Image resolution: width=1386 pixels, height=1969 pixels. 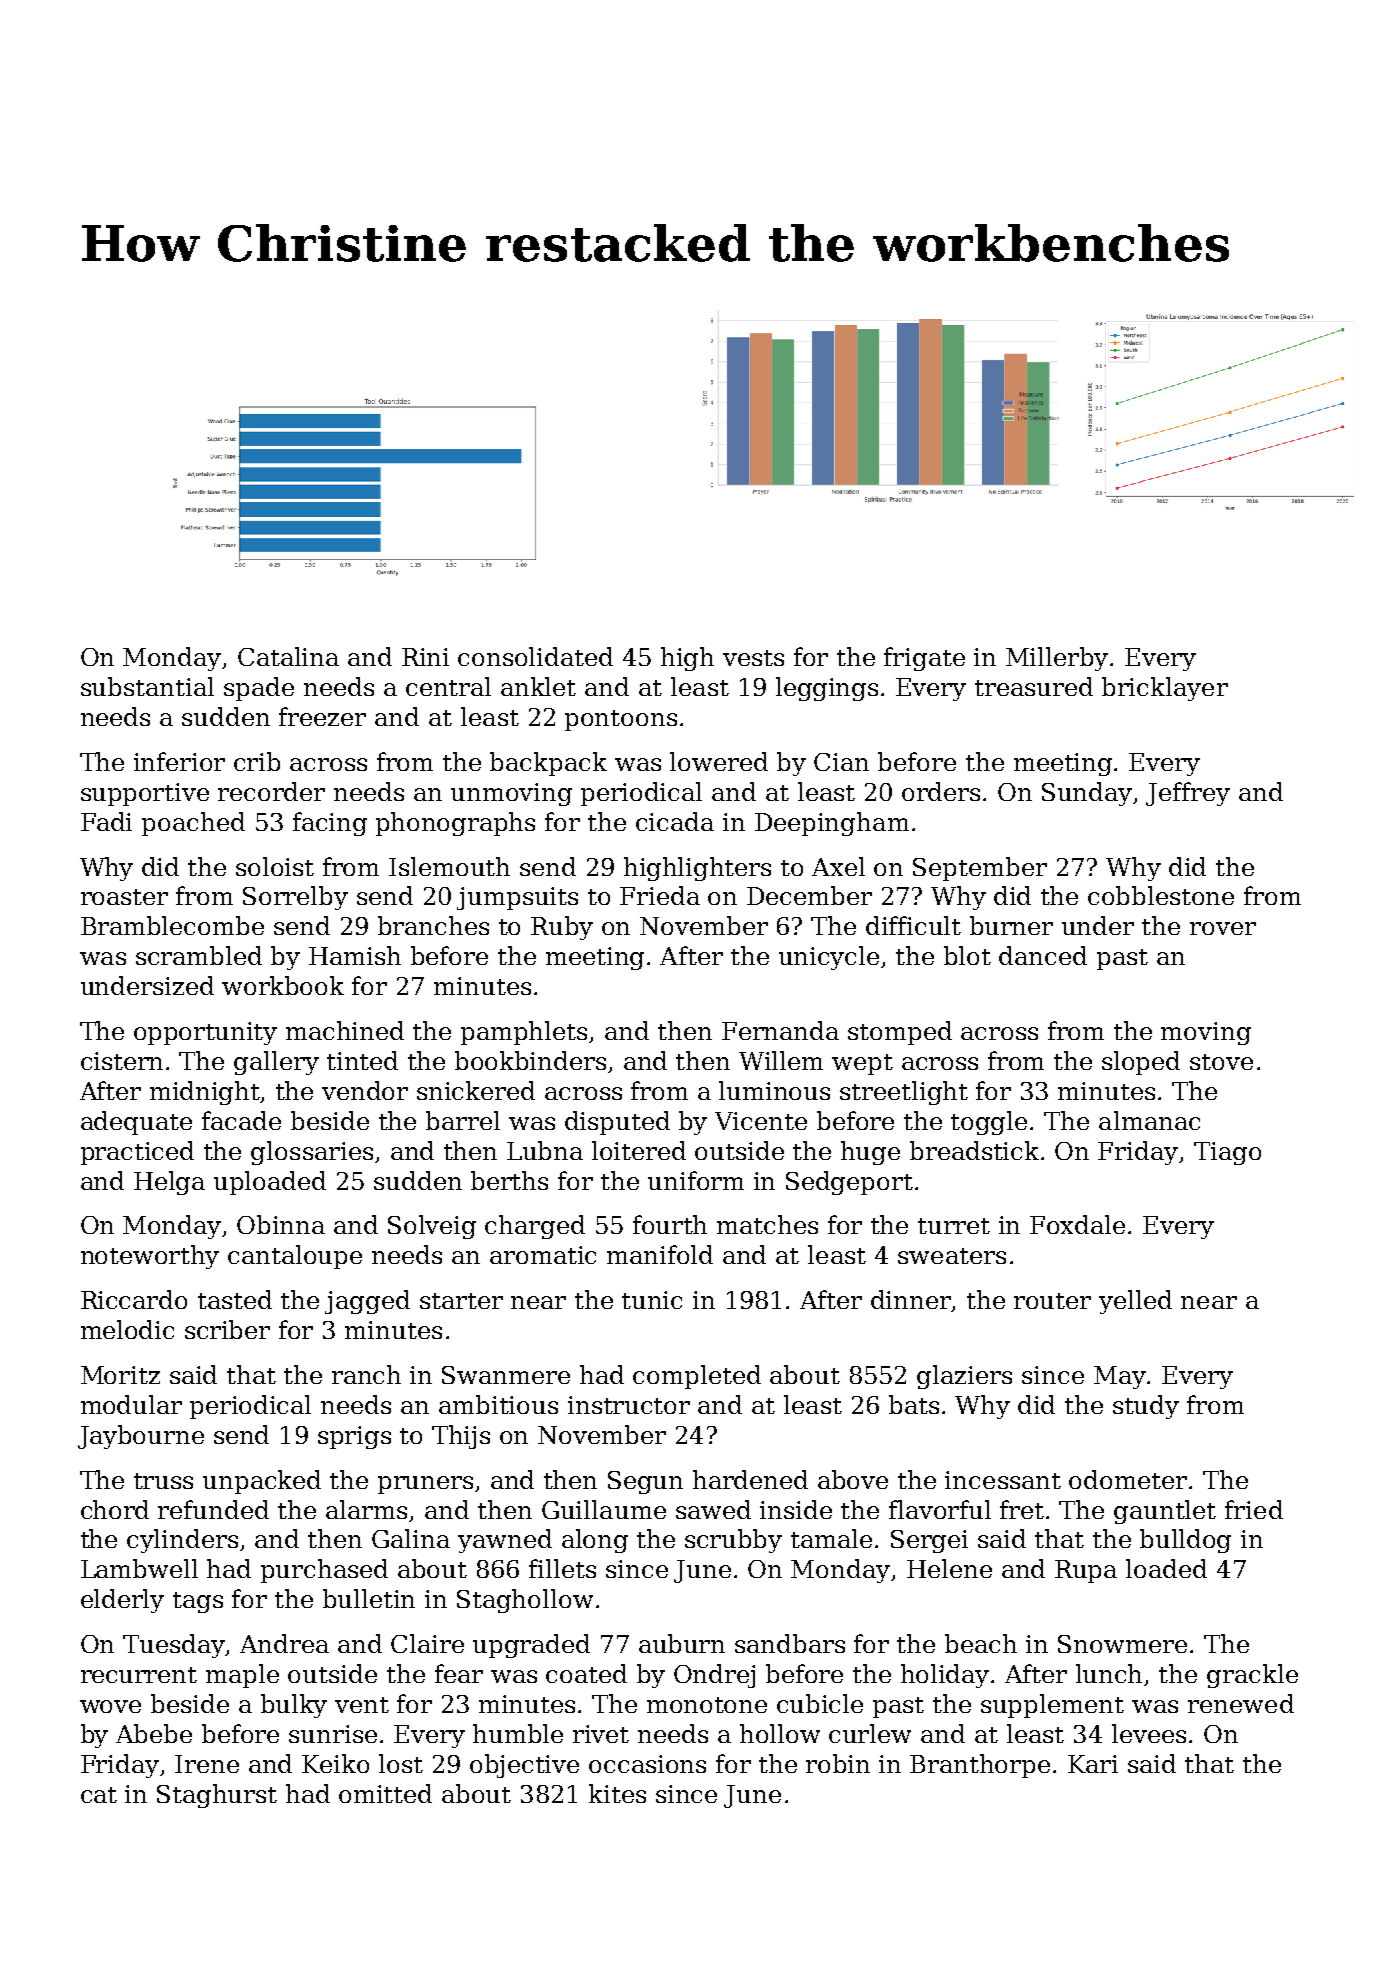 What do you see at coordinates (362, 1060) in the page?
I see `tinted` at bounding box center [362, 1060].
